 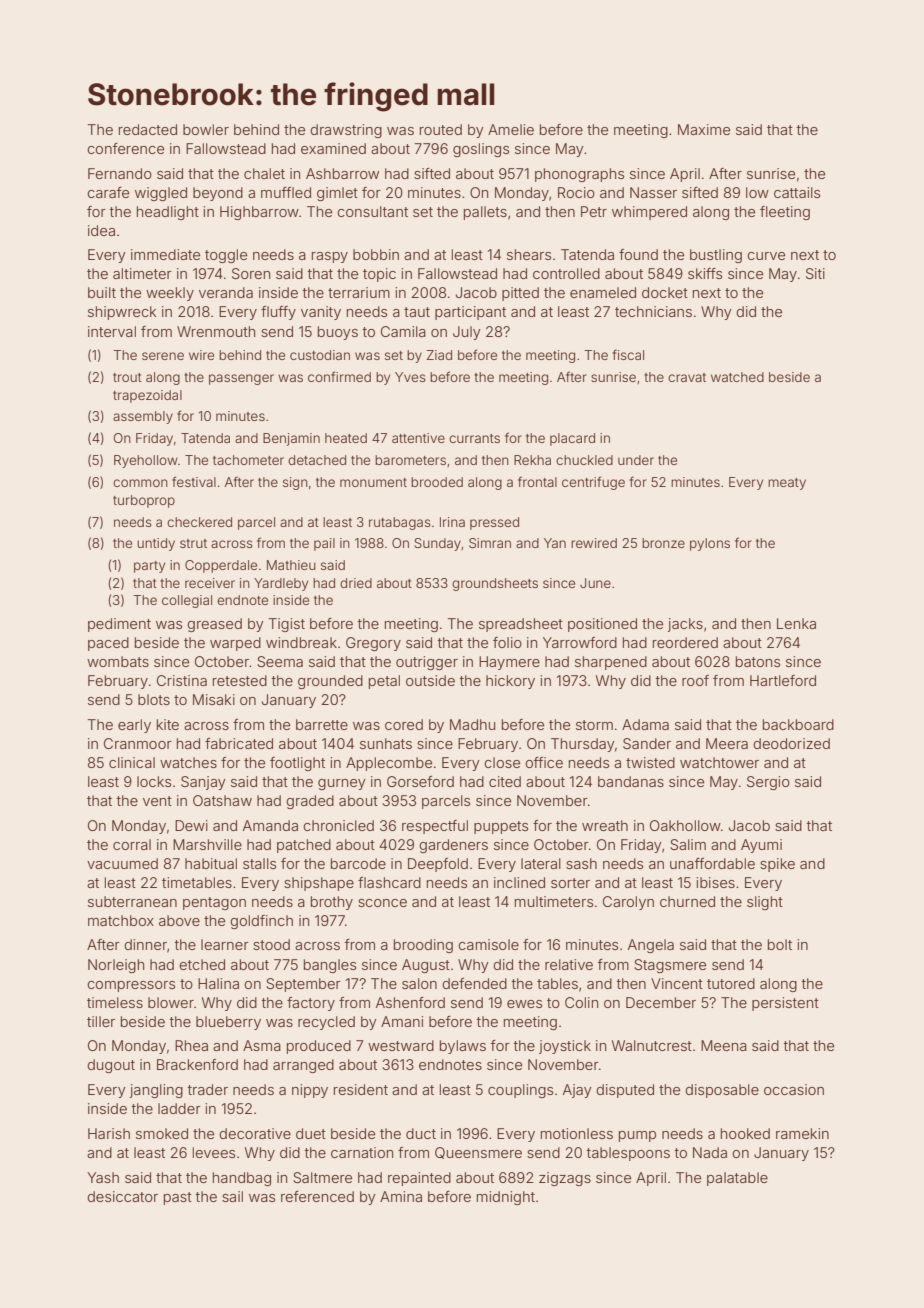 I want to click on desiccator, so click(x=122, y=1196).
